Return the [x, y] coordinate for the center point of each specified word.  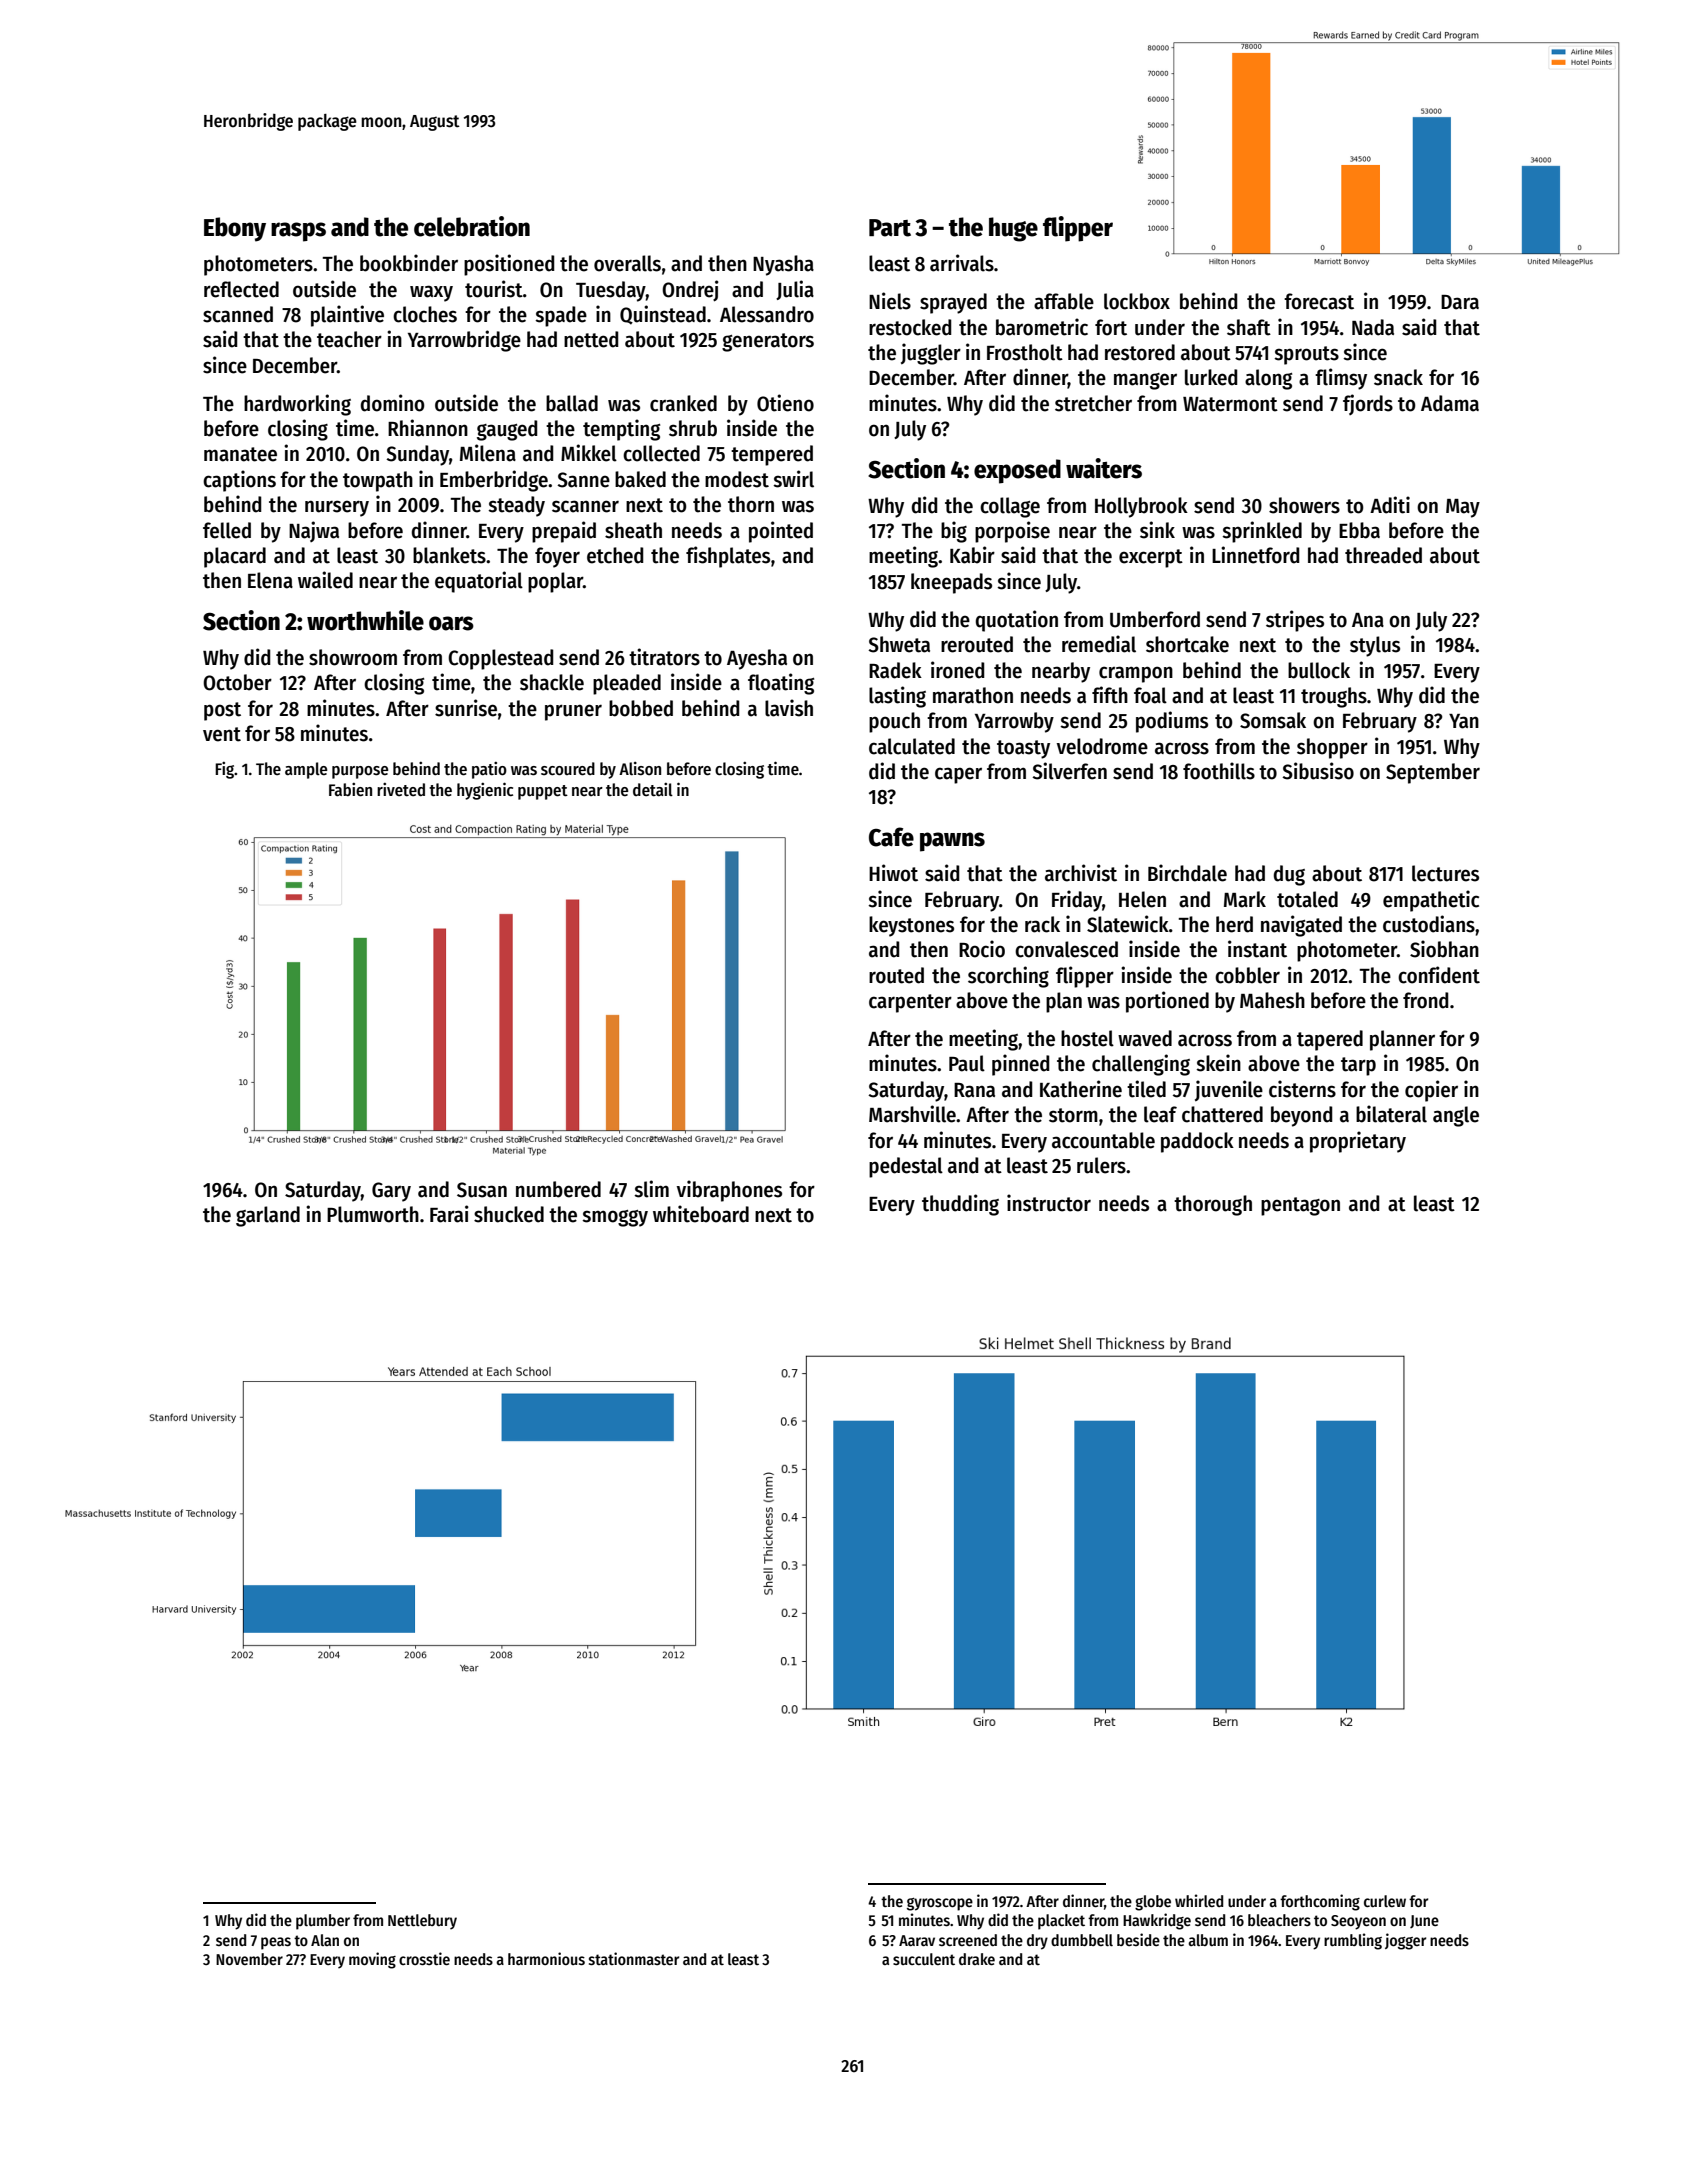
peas [276, 1943]
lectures [1445, 873]
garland [268, 1216]
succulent [924, 1959]
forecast [1319, 301]
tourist [494, 289]
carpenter [910, 1003]
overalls [627, 263]
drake [977, 1959]
